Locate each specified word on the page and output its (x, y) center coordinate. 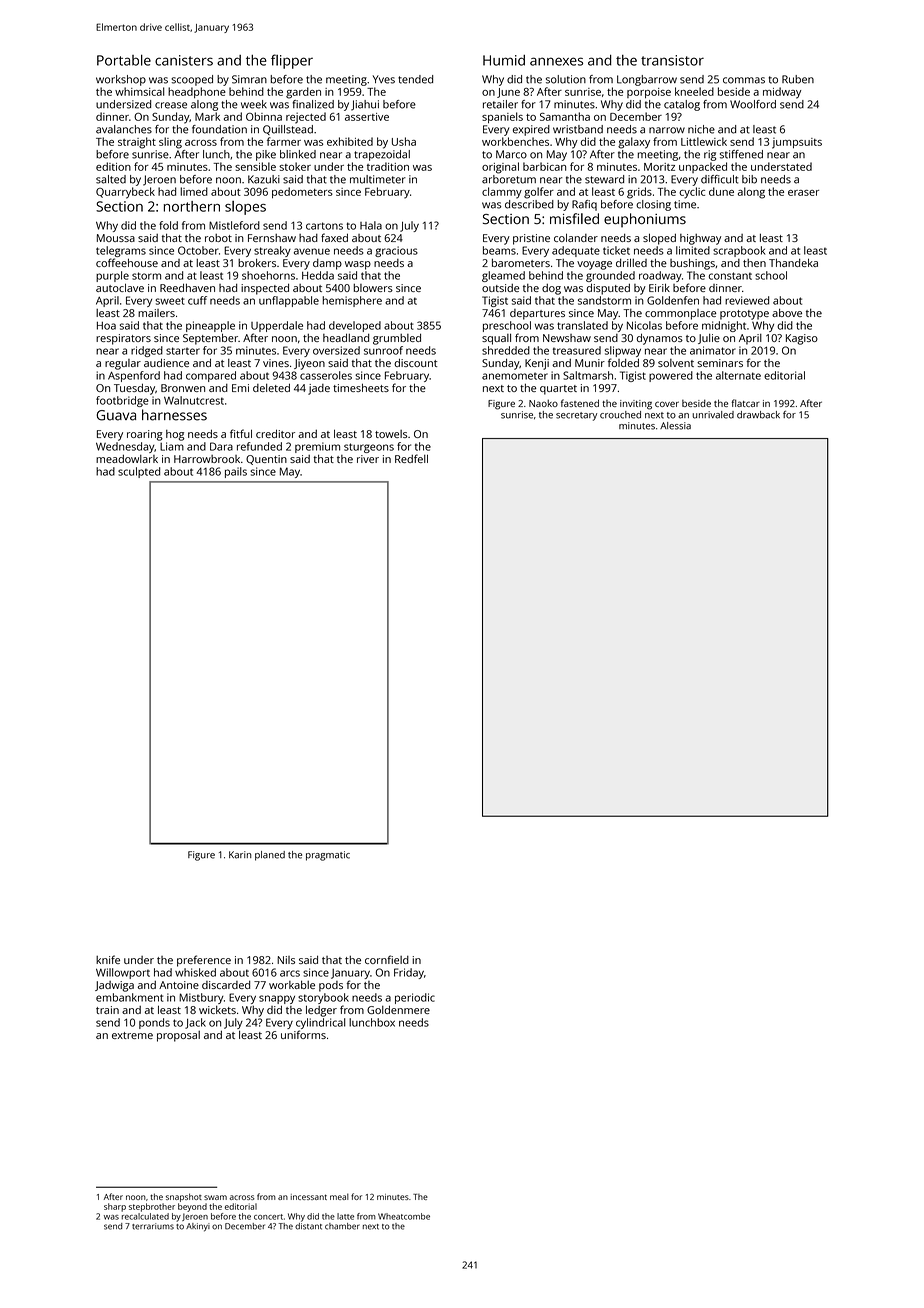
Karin (240, 855)
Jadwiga (114, 986)
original (500, 168)
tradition (388, 166)
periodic (415, 998)
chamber (342, 1226)
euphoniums (645, 220)
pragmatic (328, 856)
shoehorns (268, 275)
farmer (284, 141)
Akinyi (198, 1227)
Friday (409, 973)
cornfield (387, 959)
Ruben (798, 79)
